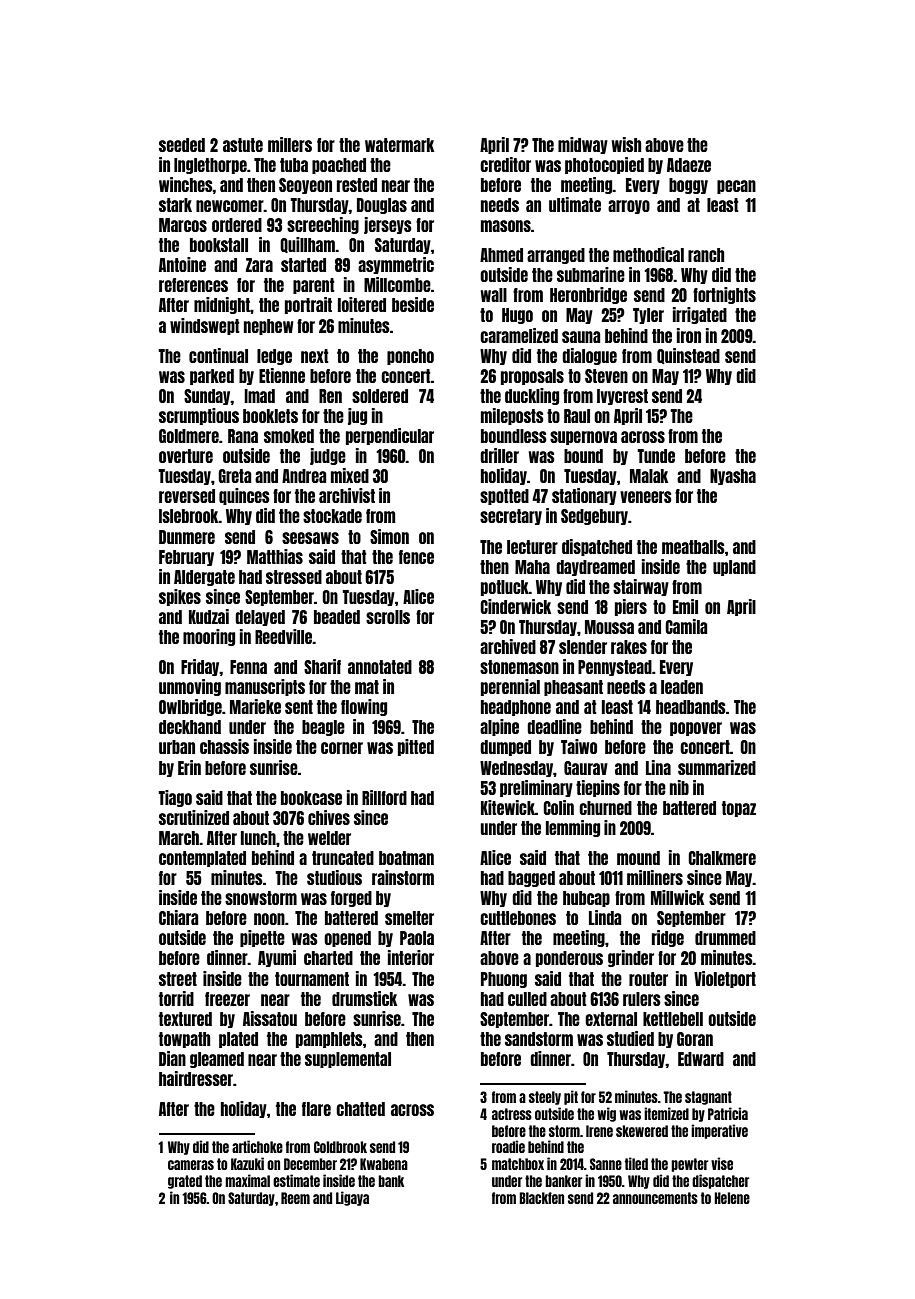 The width and height of the page is (915, 1299). What do you see at coordinates (352, 1198) in the page?
I see `Ligaya` at bounding box center [352, 1198].
